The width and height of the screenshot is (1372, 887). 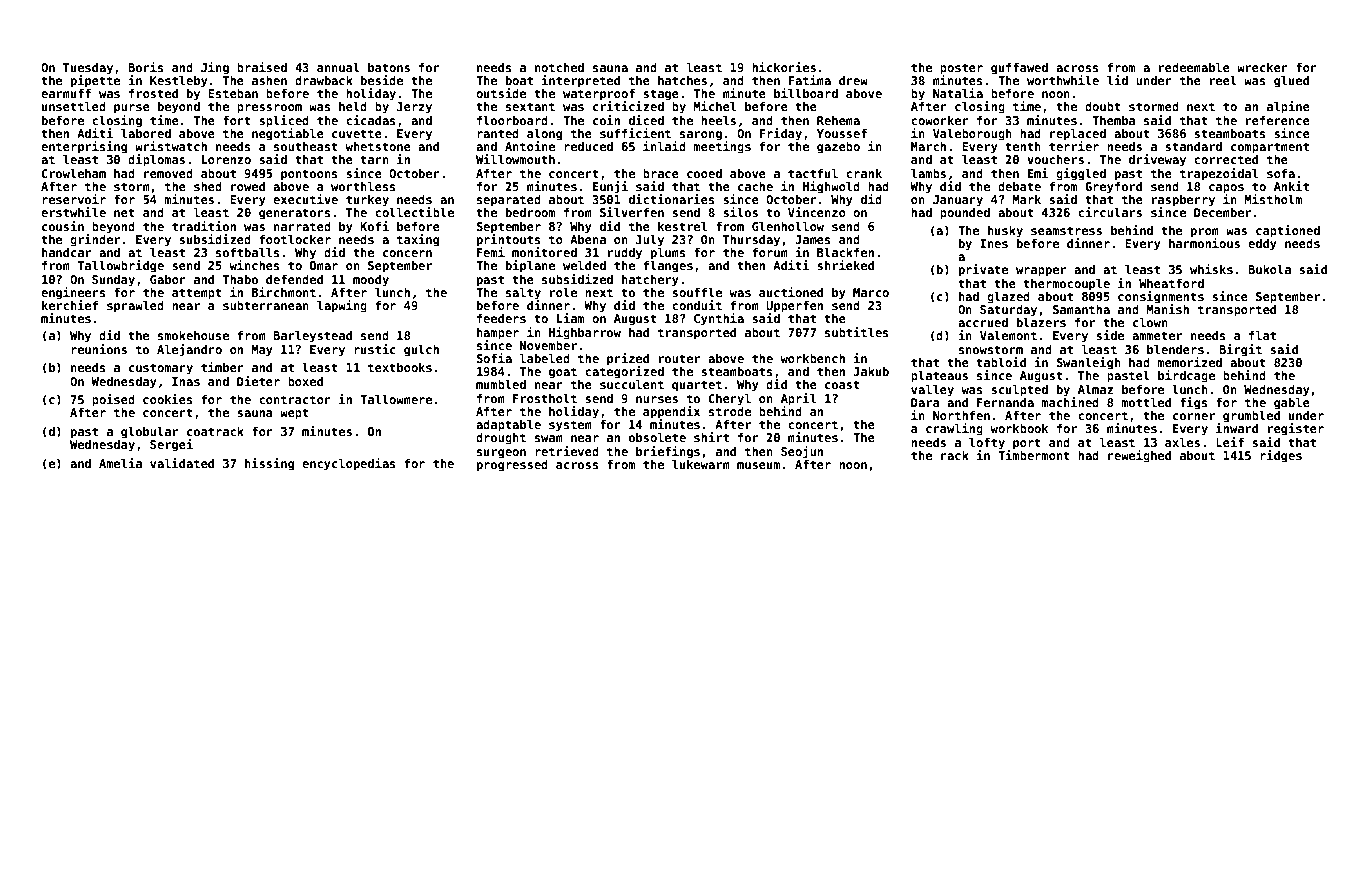 What do you see at coordinates (266, 305) in the screenshot?
I see `subterranean` at bounding box center [266, 305].
